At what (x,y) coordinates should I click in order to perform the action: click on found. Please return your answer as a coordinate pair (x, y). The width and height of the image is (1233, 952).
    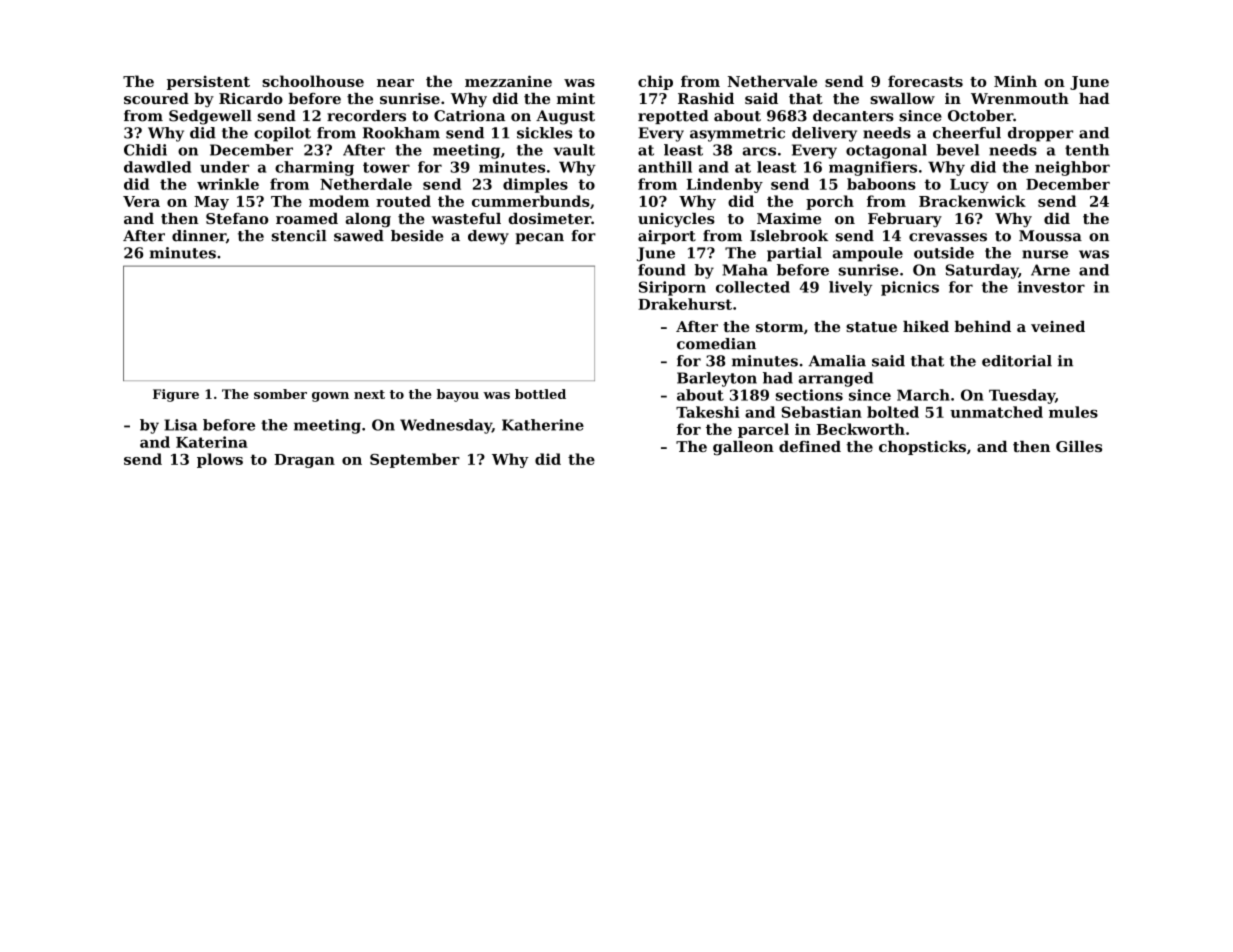
    Looking at the image, I should click on (662, 270).
